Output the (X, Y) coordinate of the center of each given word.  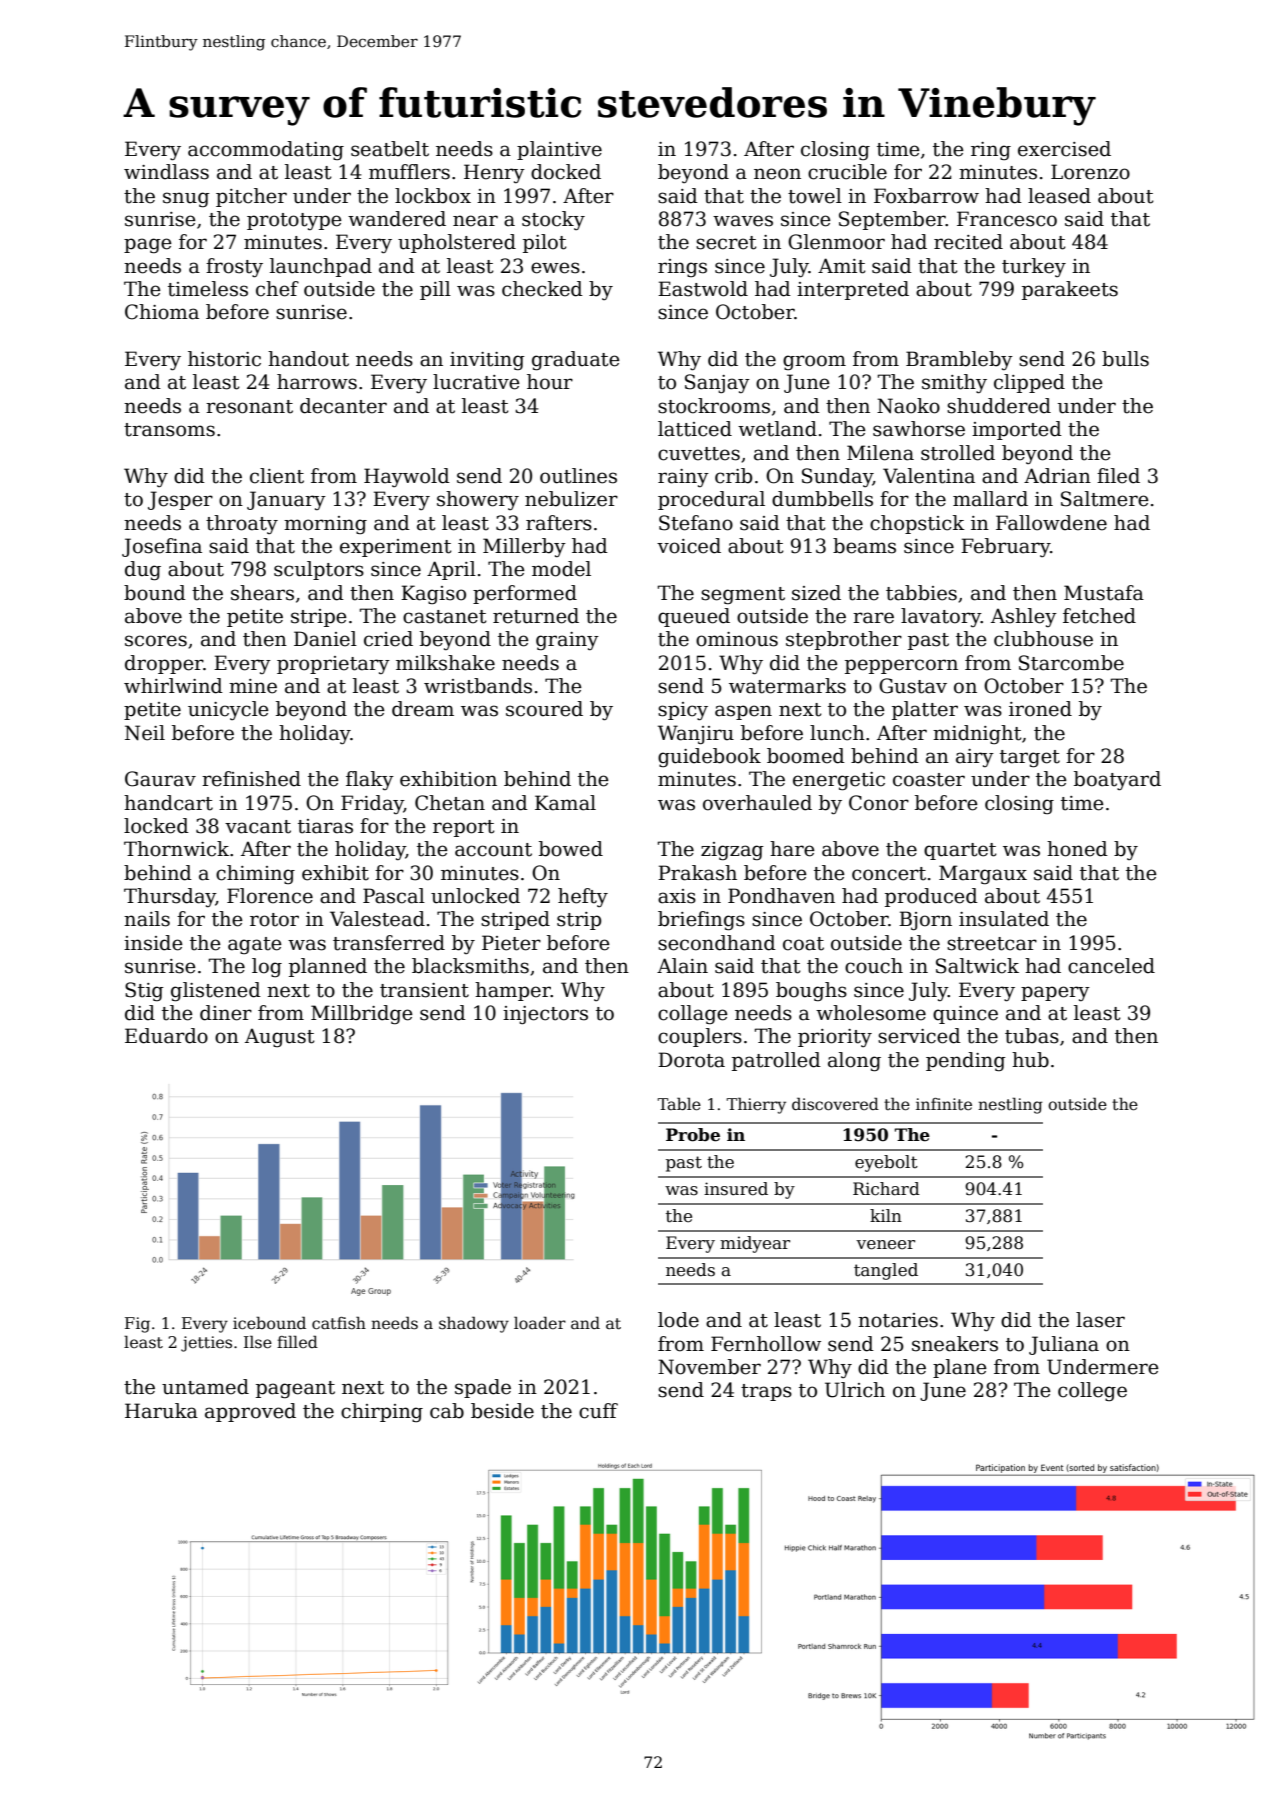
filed (1118, 476)
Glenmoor (836, 242)
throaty (242, 524)
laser (1100, 1320)
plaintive (559, 150)
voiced (689, 546)
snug (186, 199)
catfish (339, 1323)
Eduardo (166, 1036)
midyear (755, 1244)
